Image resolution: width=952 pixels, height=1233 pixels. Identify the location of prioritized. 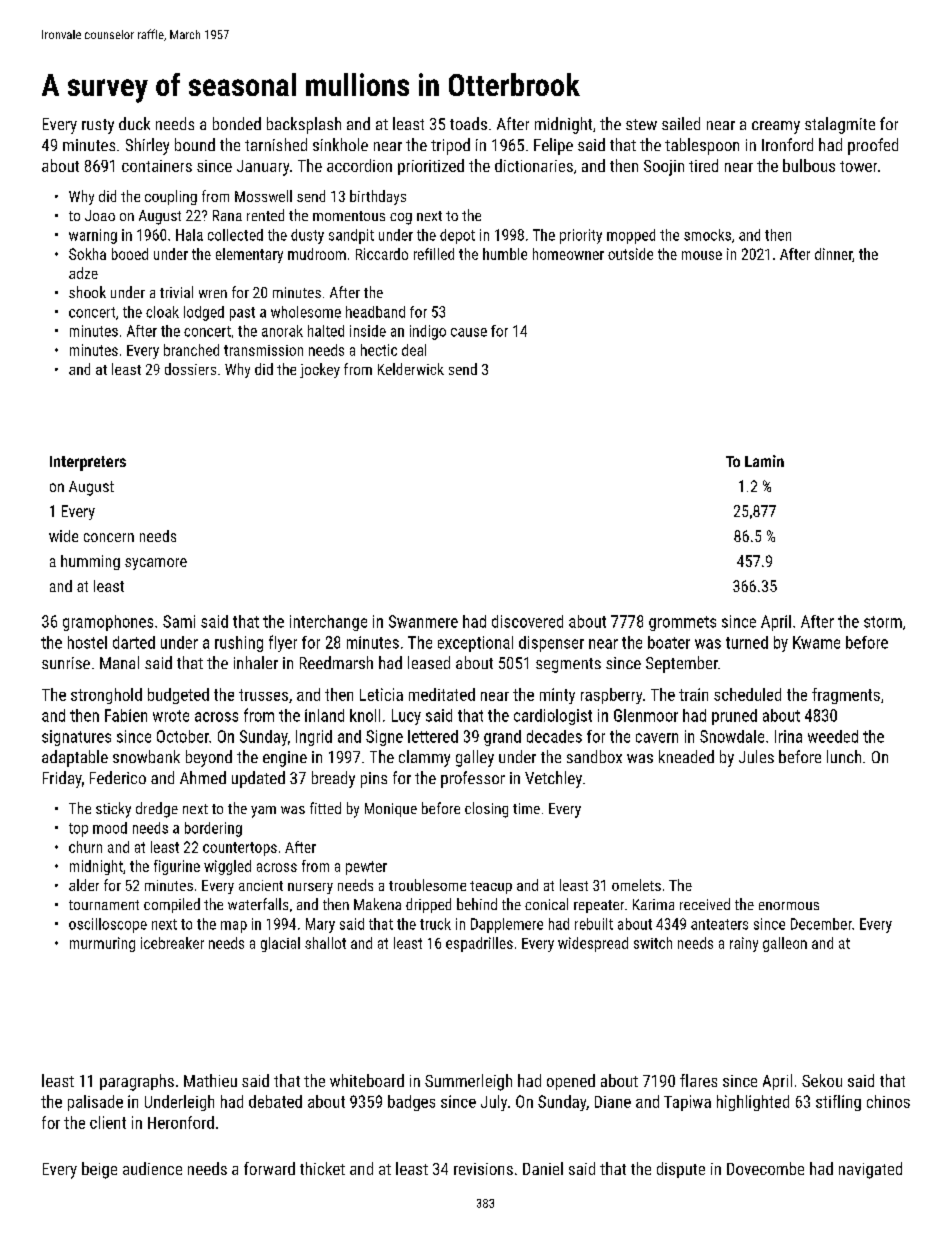
(431, 167).
